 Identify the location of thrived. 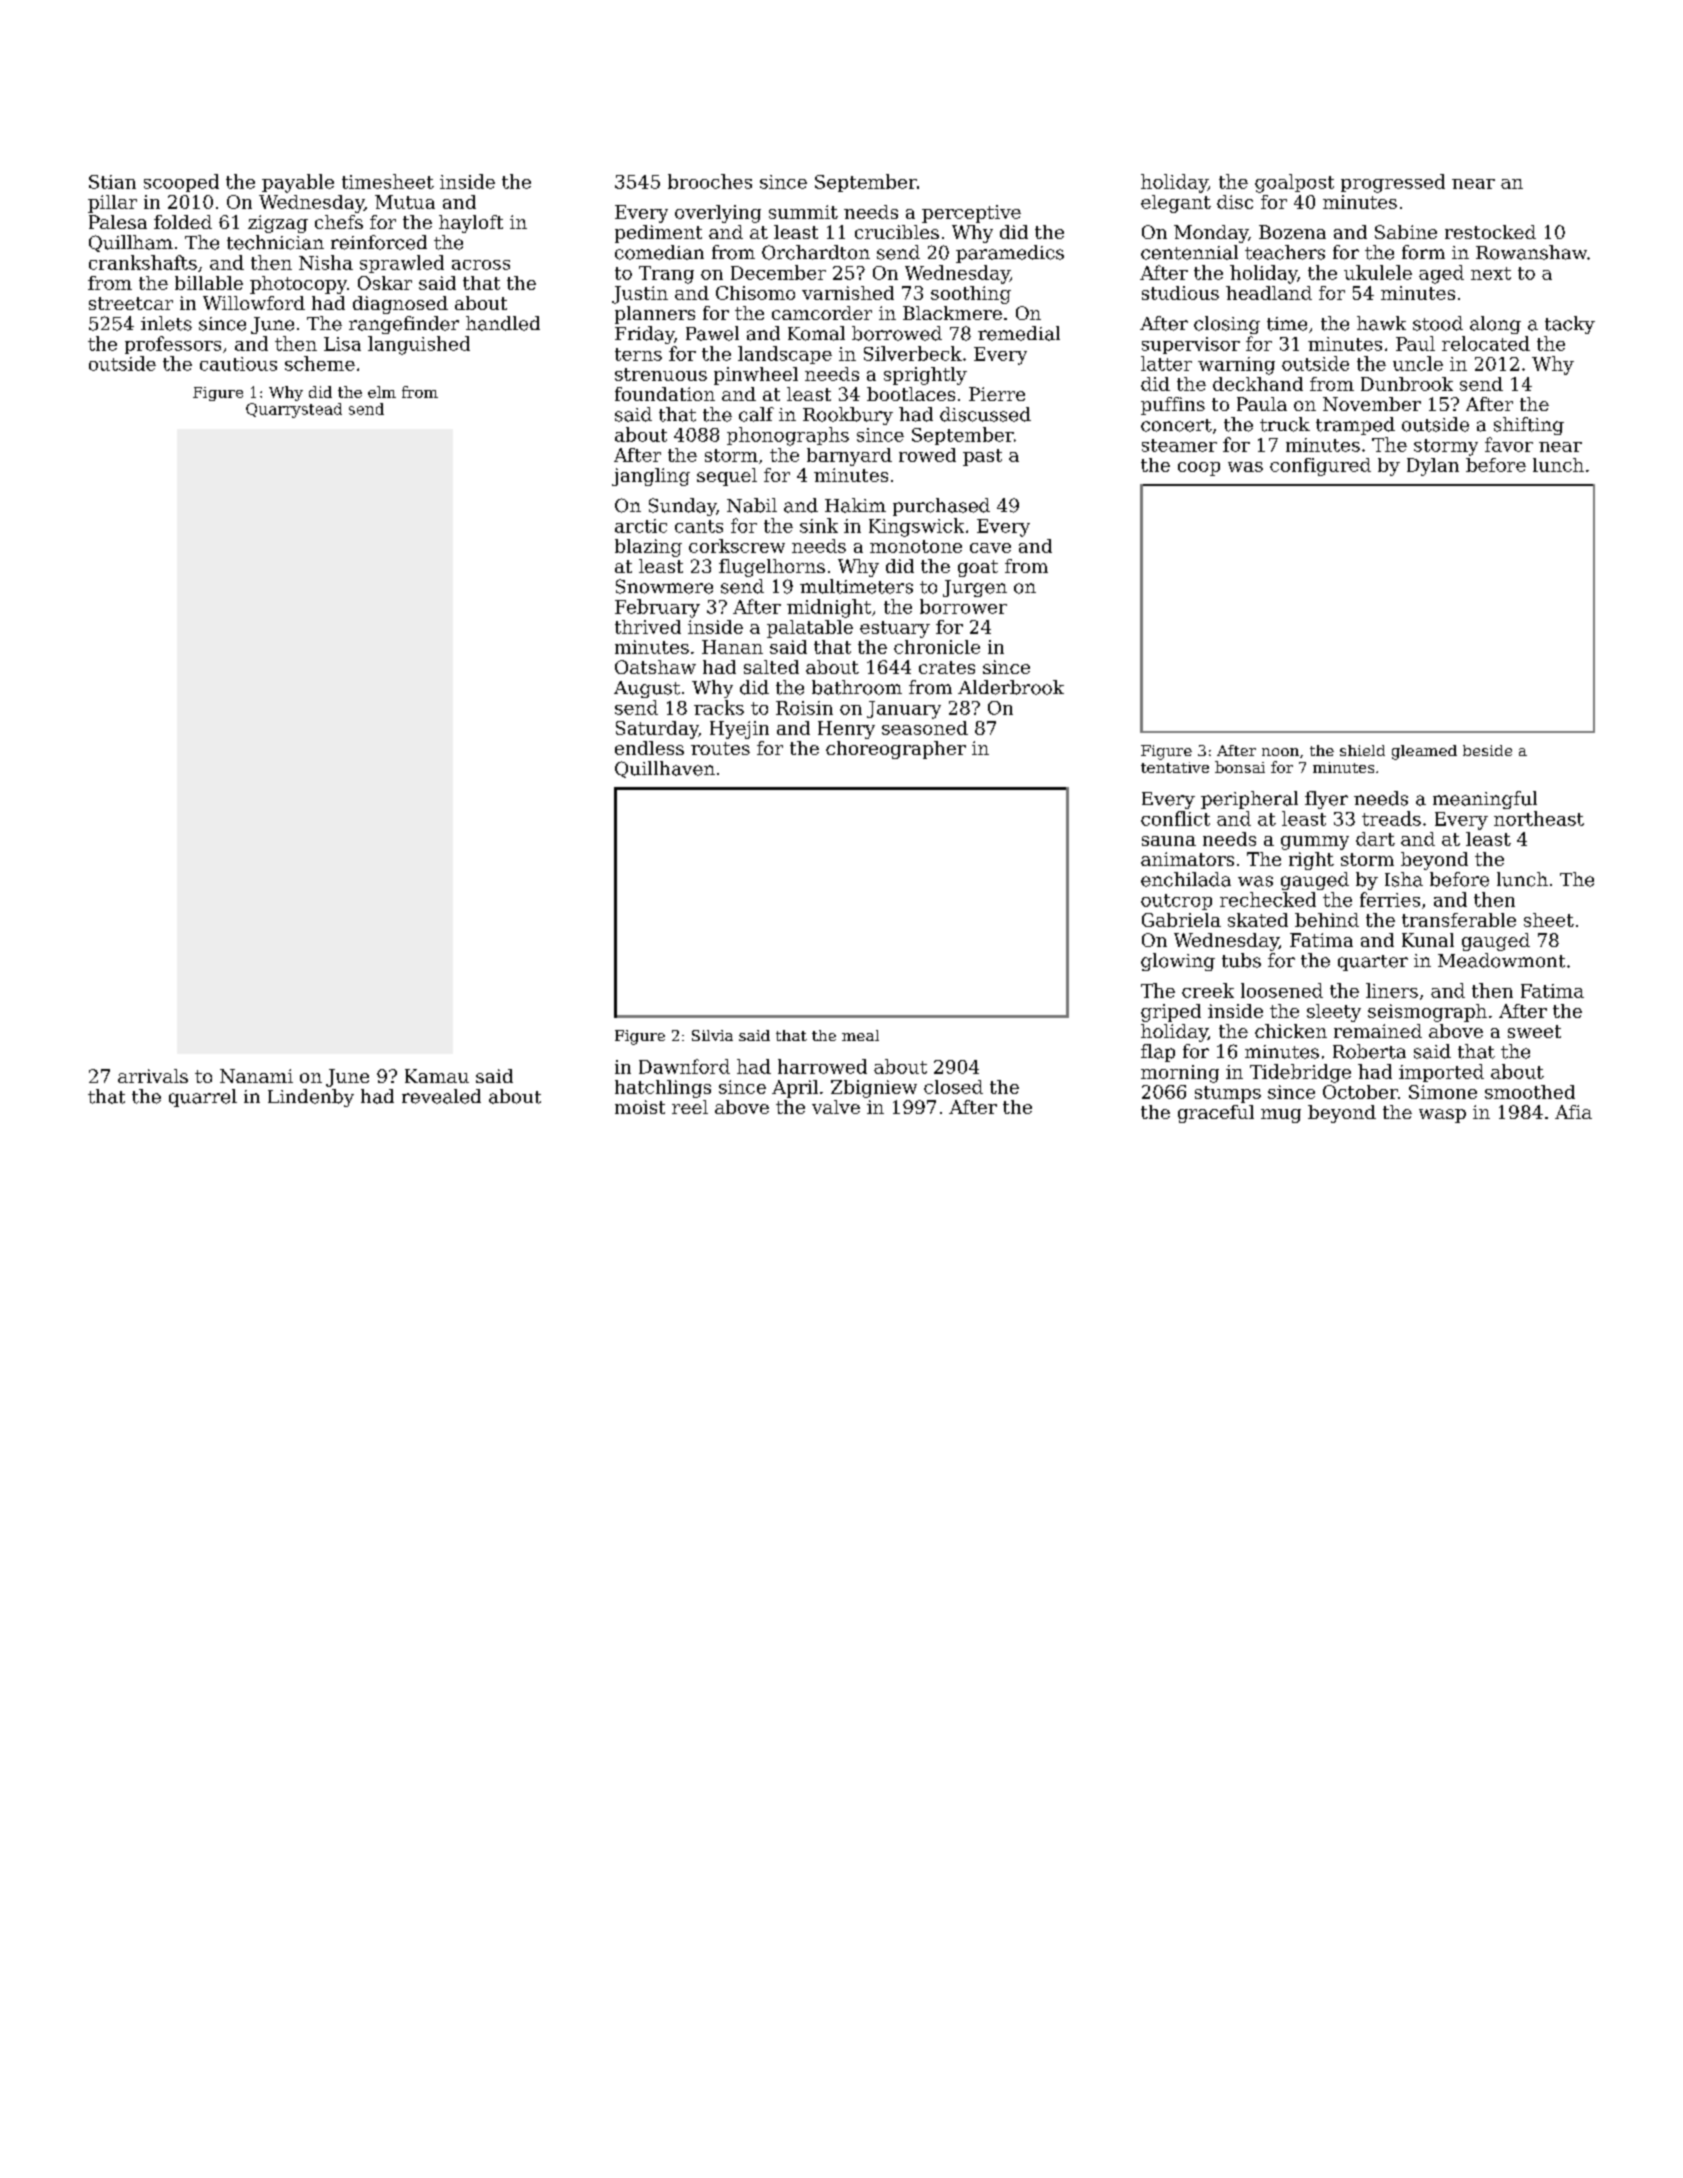
(648, 627).
